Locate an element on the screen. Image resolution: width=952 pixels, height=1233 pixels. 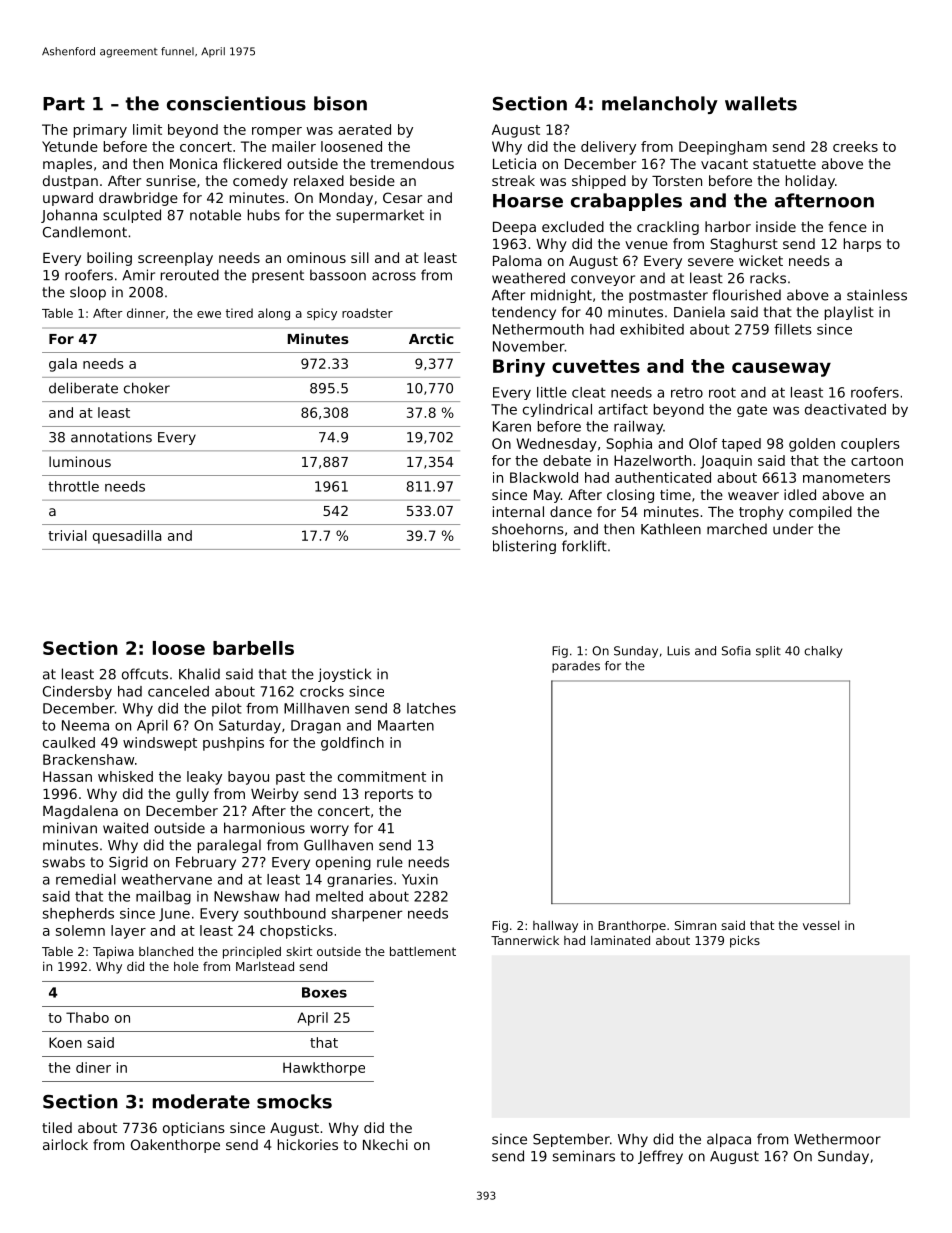
blistering is located at coordinates (524, 547).
